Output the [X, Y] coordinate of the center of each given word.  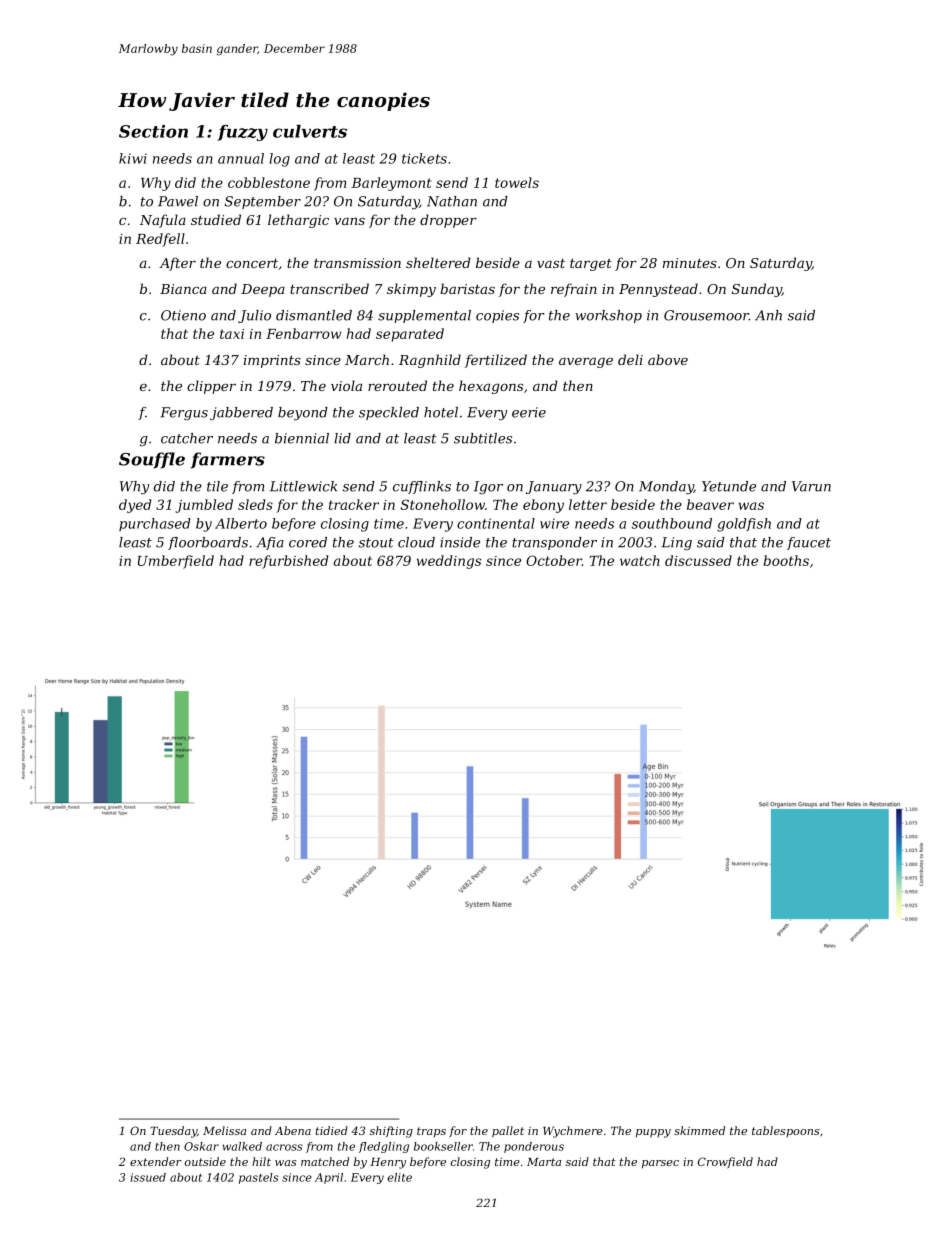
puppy [653, 1133]
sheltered [438, 262]
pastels [259, 1178]
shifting [391, 1132]
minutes [690, 263]
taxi [232, 334]
